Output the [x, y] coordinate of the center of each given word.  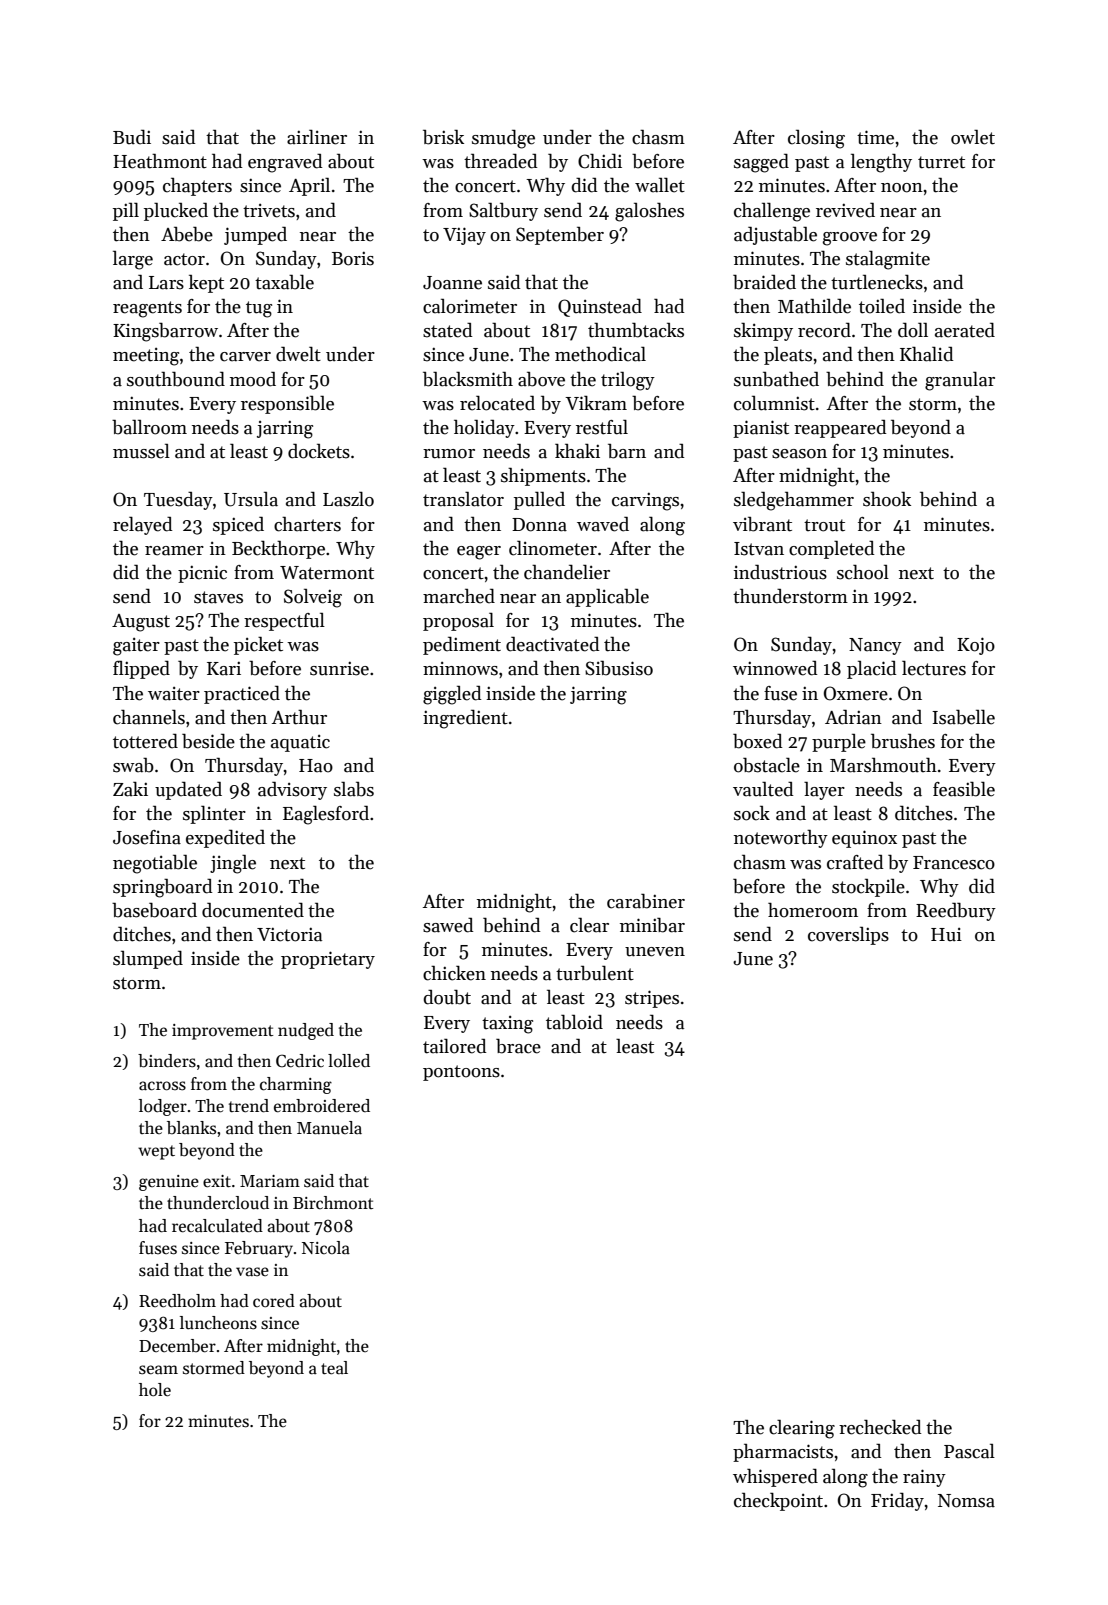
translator [463, 499]
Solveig [313, 598]
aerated [965, 330]
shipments [543, 477]
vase [252, 1272]
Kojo [976, 646]
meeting [146, 357]
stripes [652, 999]
